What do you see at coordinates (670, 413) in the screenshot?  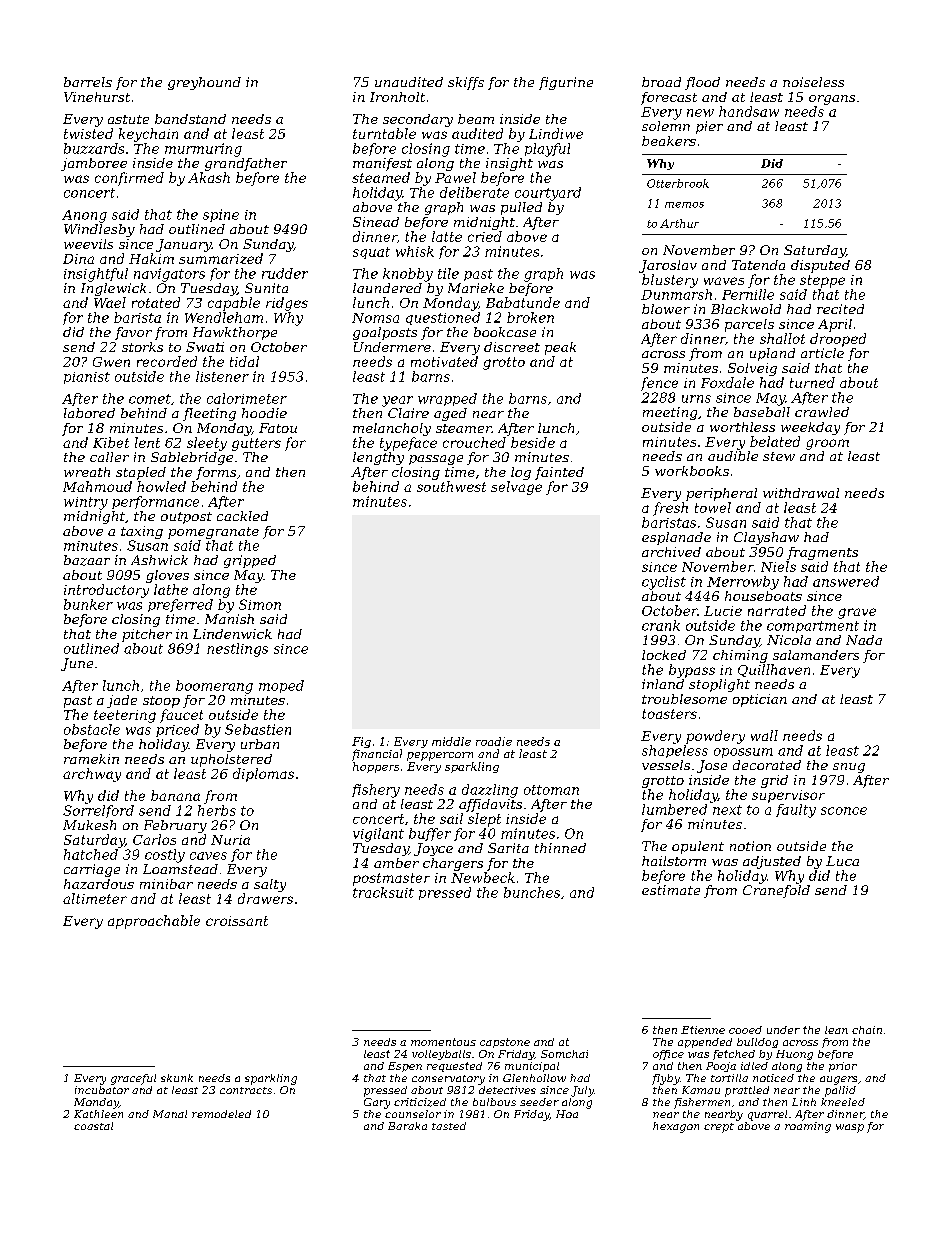 I see `meeting` at bounding box center [670, 413].
